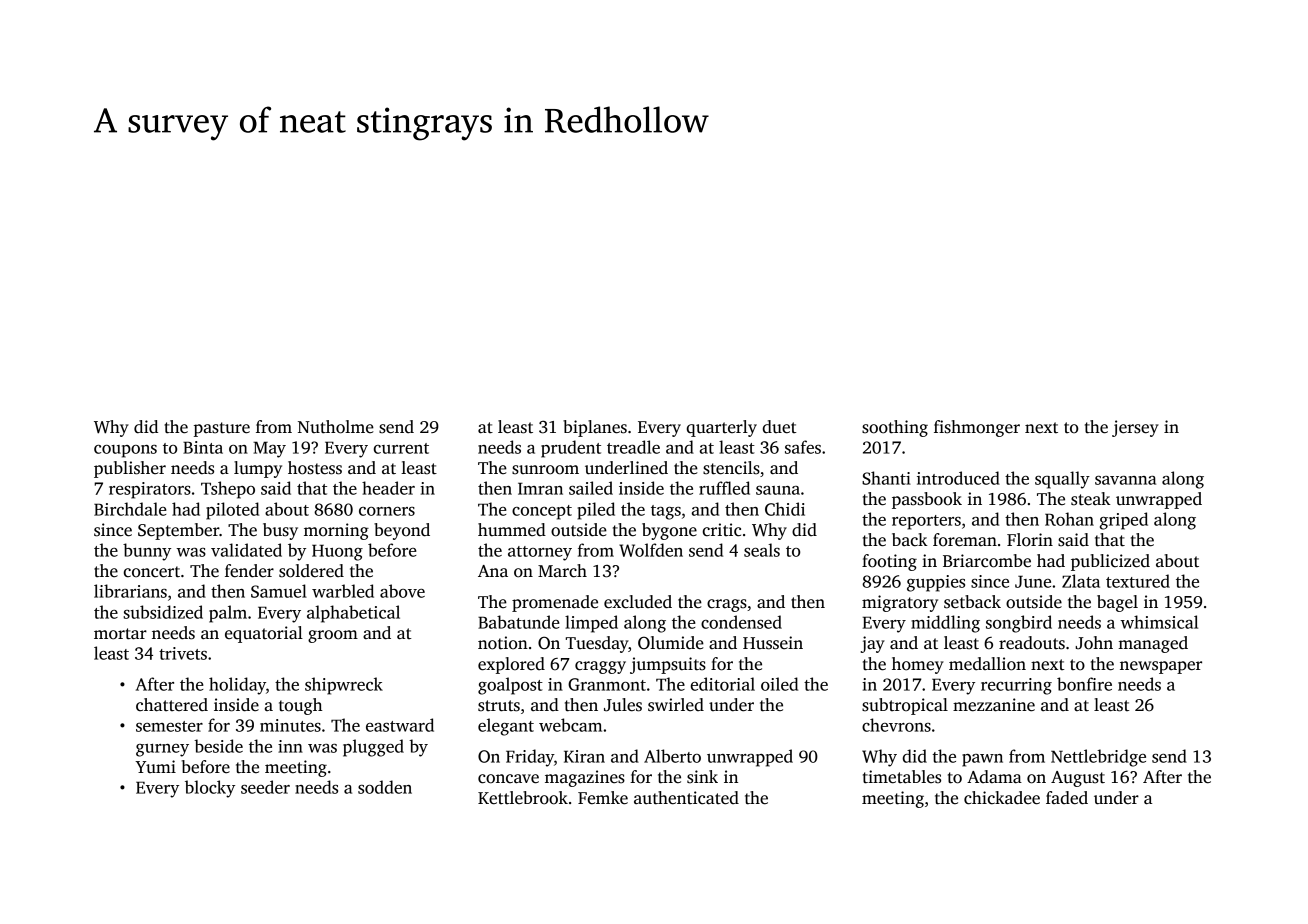  Describe the element at coordinates (511, 665) in the document. I see `explored` at that location.
